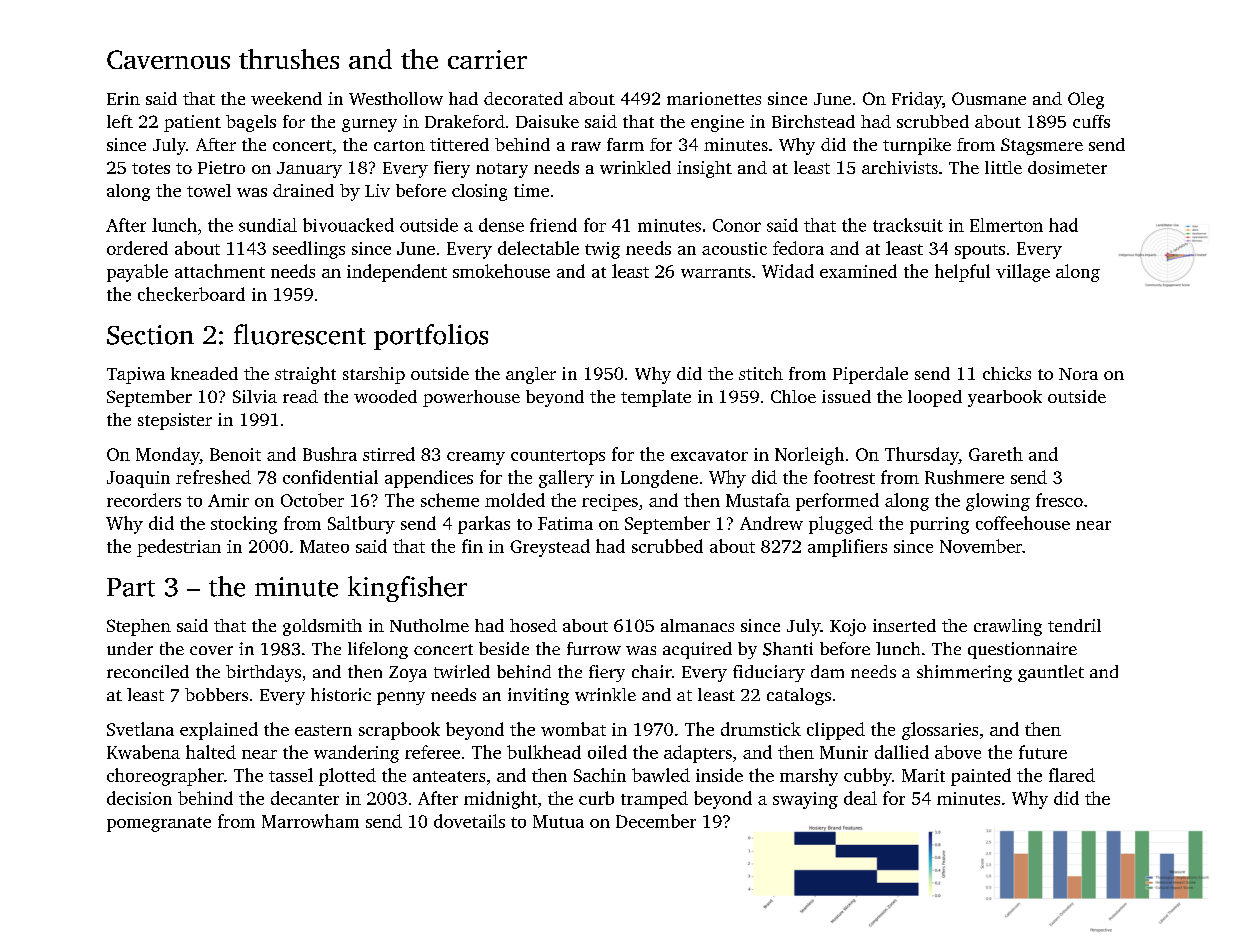 The width and height of the image is (1233, 952). I want to click on marionettes, so click(714, 98).
